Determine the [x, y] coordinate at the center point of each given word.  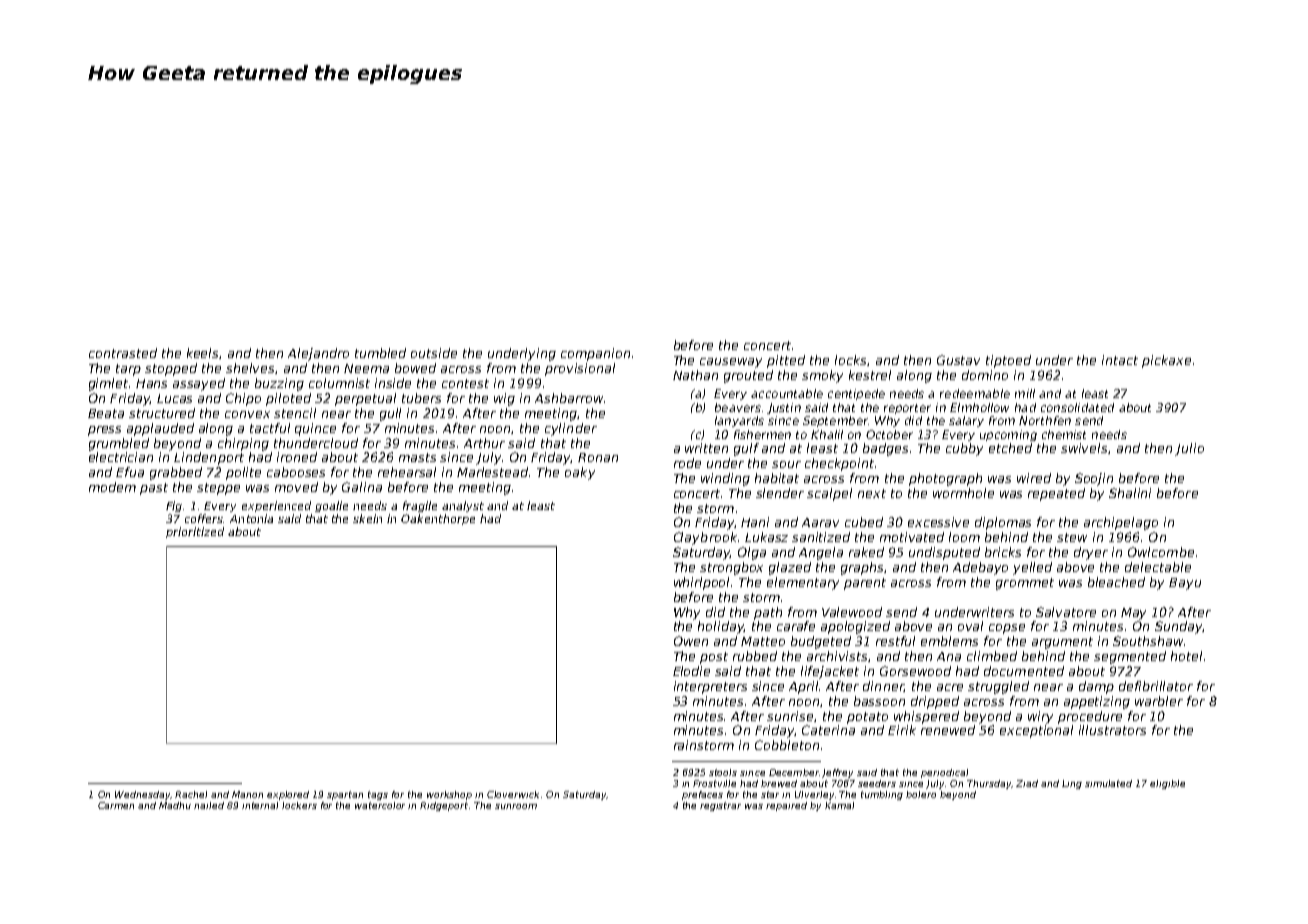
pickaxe [1166, 361]
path [768, 613]
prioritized [195, 532]
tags [378, 795]
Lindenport [209, 458]
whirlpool [701, 583]
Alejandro [318, 354]
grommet [1025, 584]
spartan [345, 795]
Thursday [989, 784]
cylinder [571, 429]
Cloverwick [513, 794]
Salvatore [1066, 612]
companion [595, 354]
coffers [204, 518]
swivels [1084, 448]
